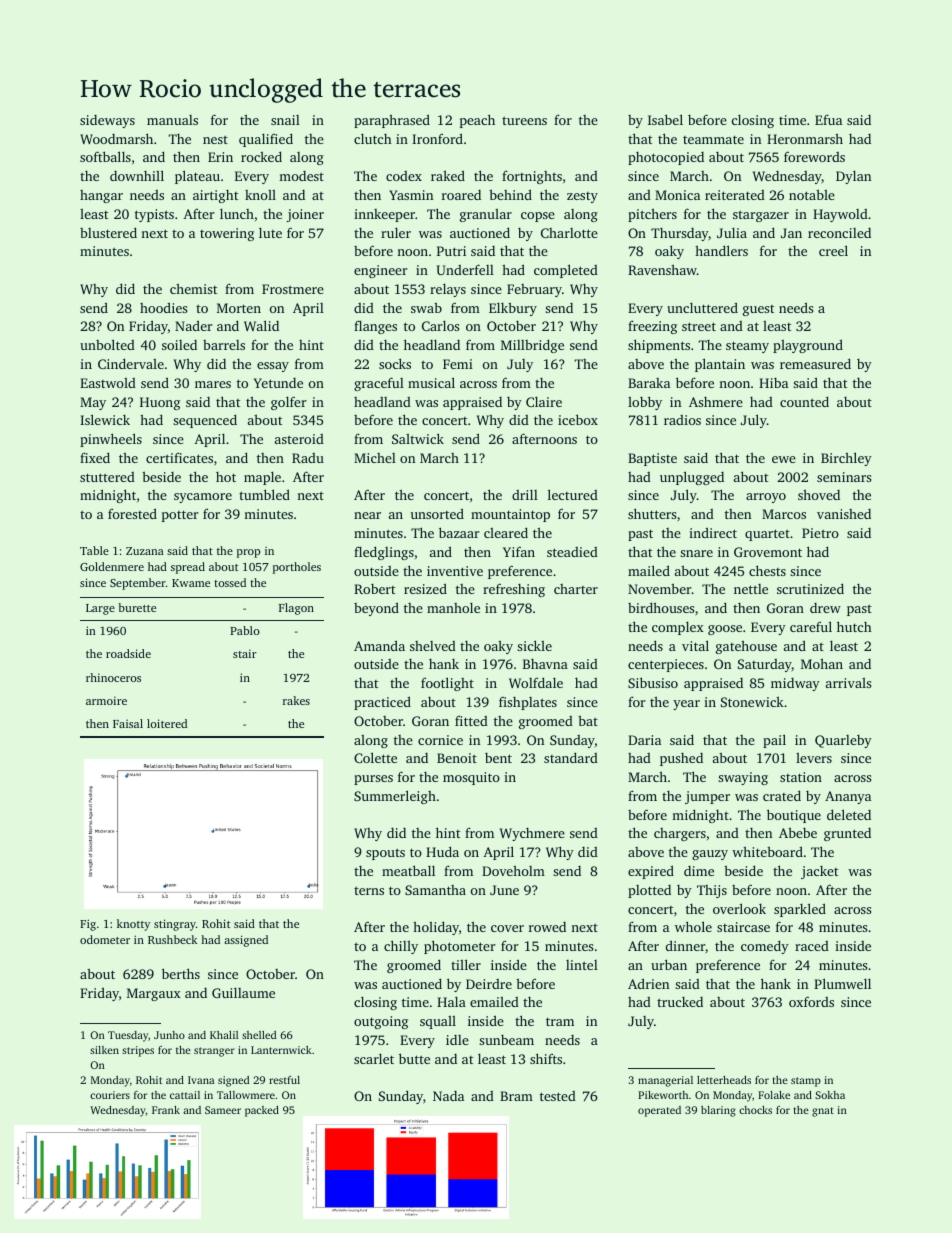 The image size is (952, 1233). Describe the element at coordinates (828, 119) in the screenshot. I see `Efua` at that location.
